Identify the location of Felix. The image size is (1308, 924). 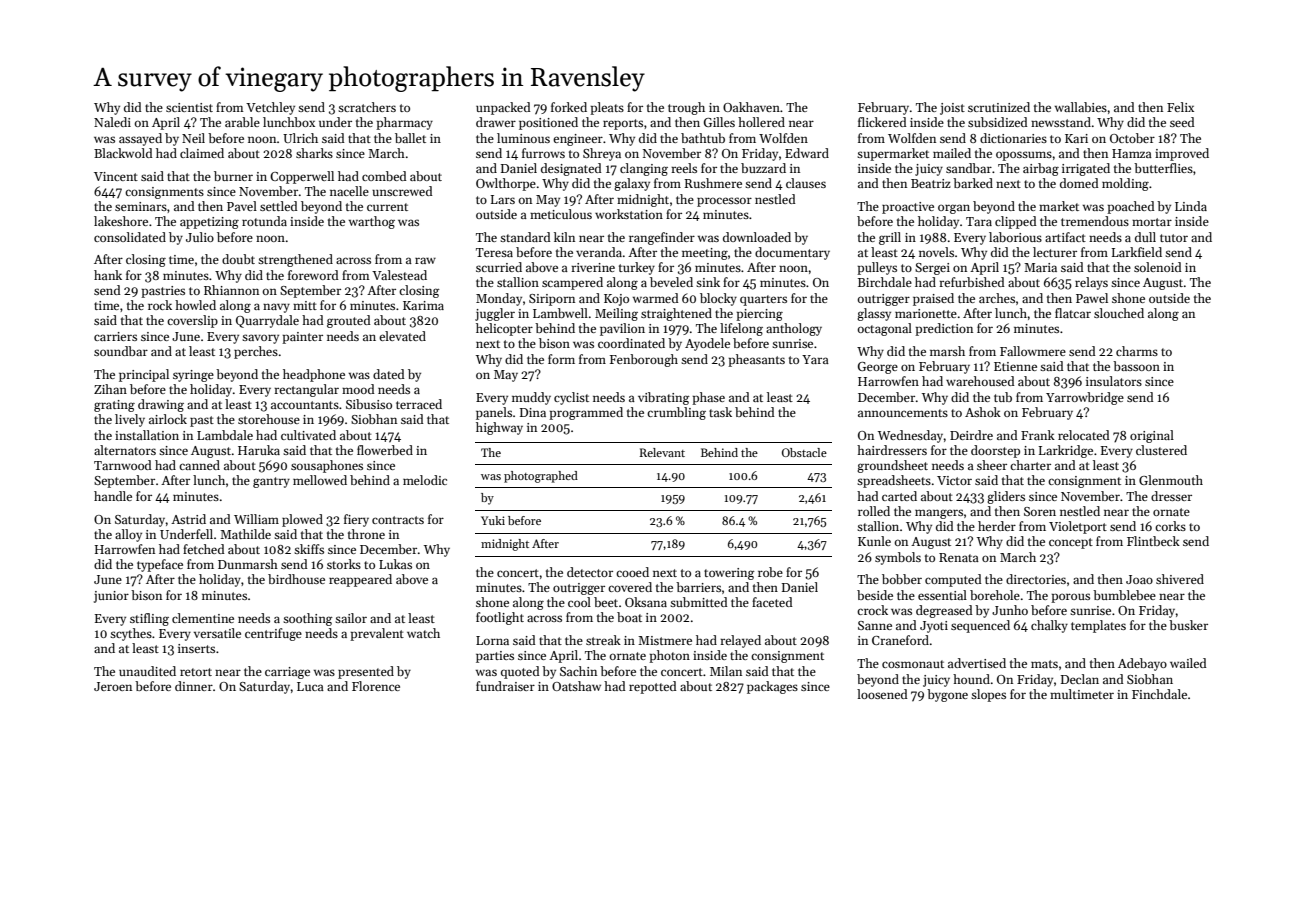
(1180, 107).
